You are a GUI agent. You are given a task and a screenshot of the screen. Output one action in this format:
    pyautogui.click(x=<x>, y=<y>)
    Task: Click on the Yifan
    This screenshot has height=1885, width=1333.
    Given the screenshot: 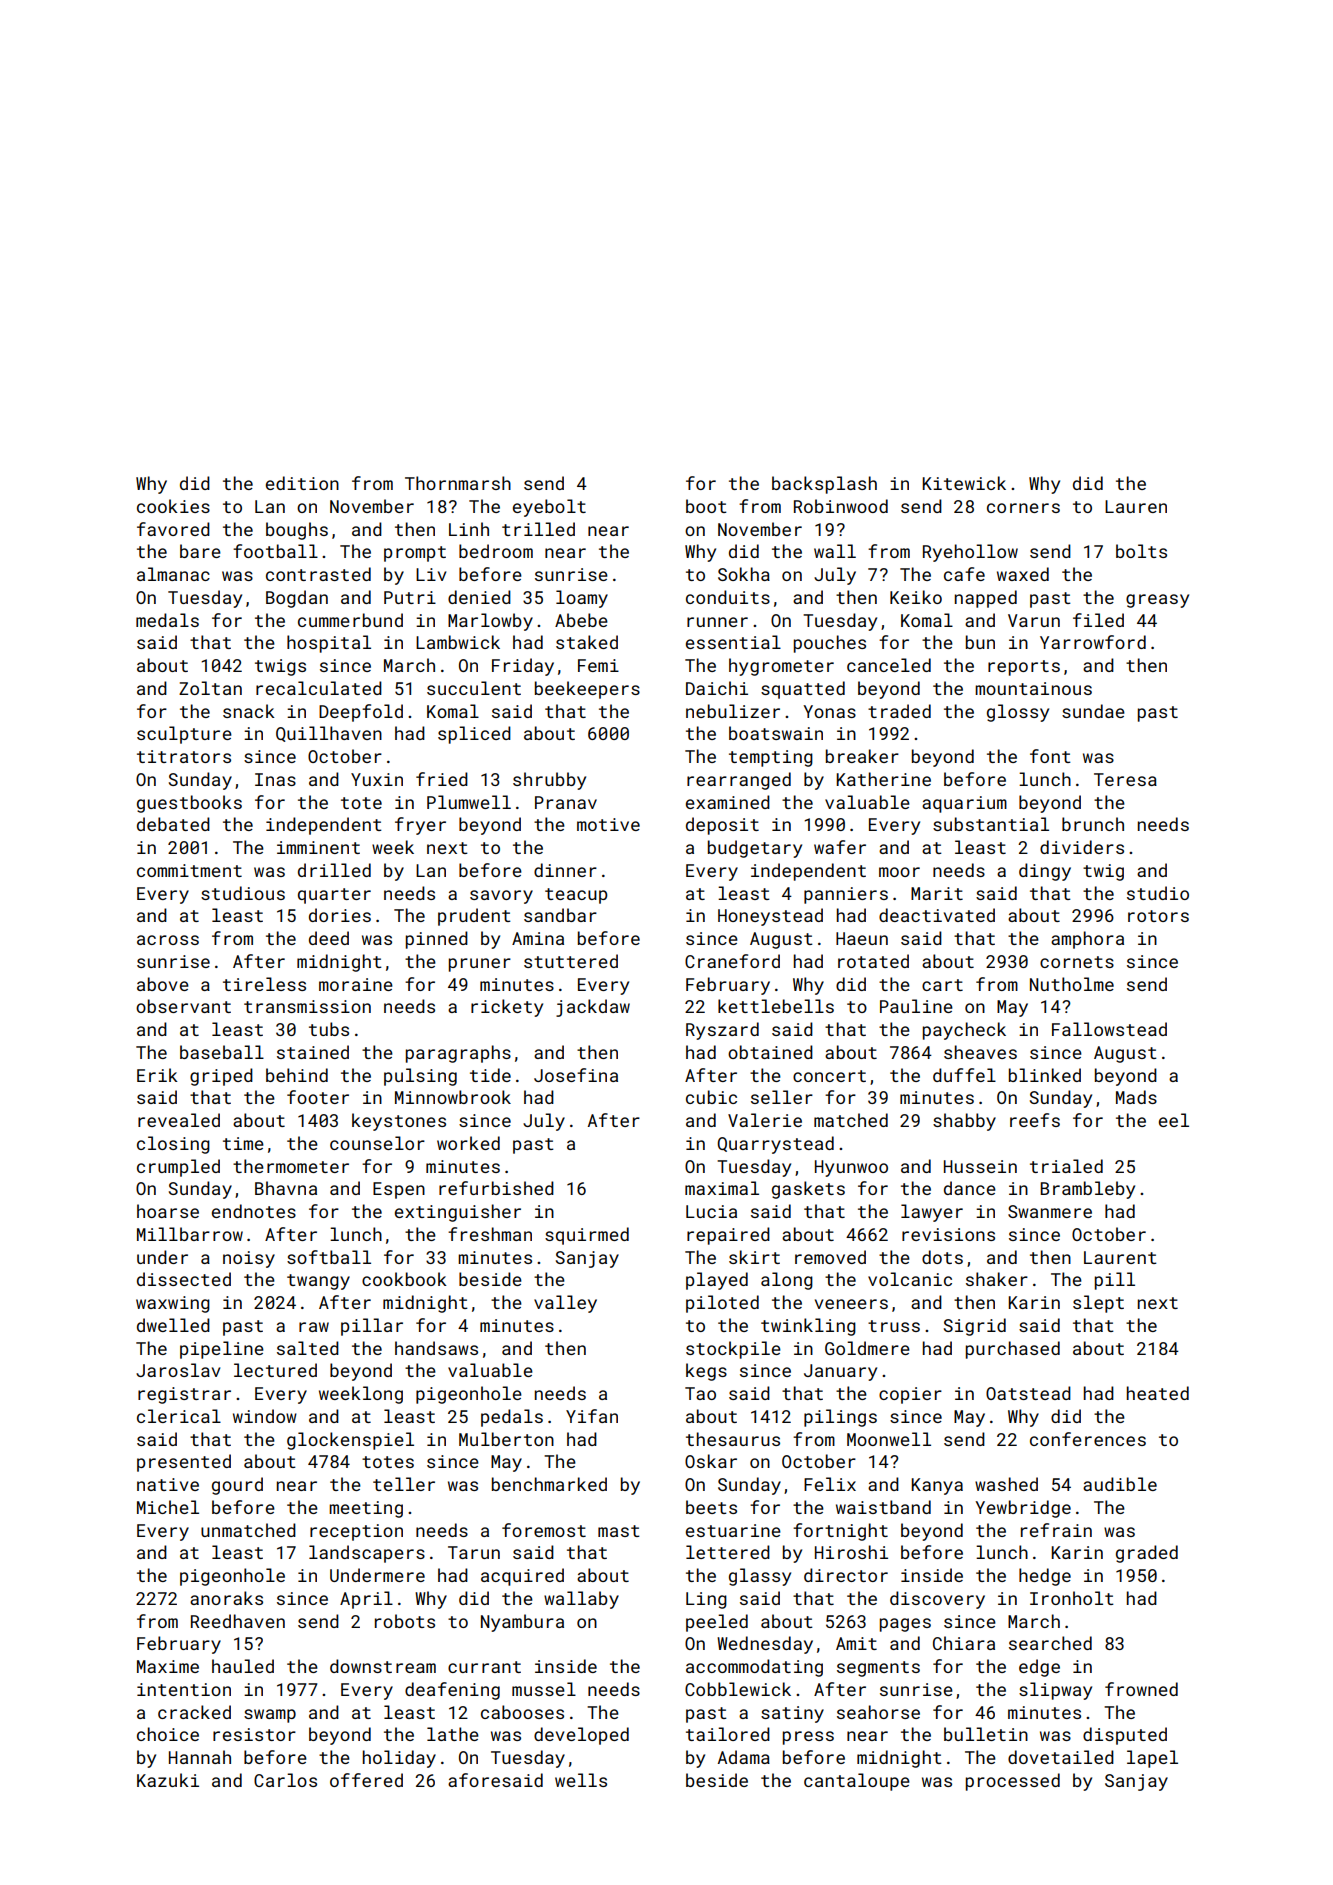 What is the action you would take?
    pyautogui.click(x=592, y=1416)
